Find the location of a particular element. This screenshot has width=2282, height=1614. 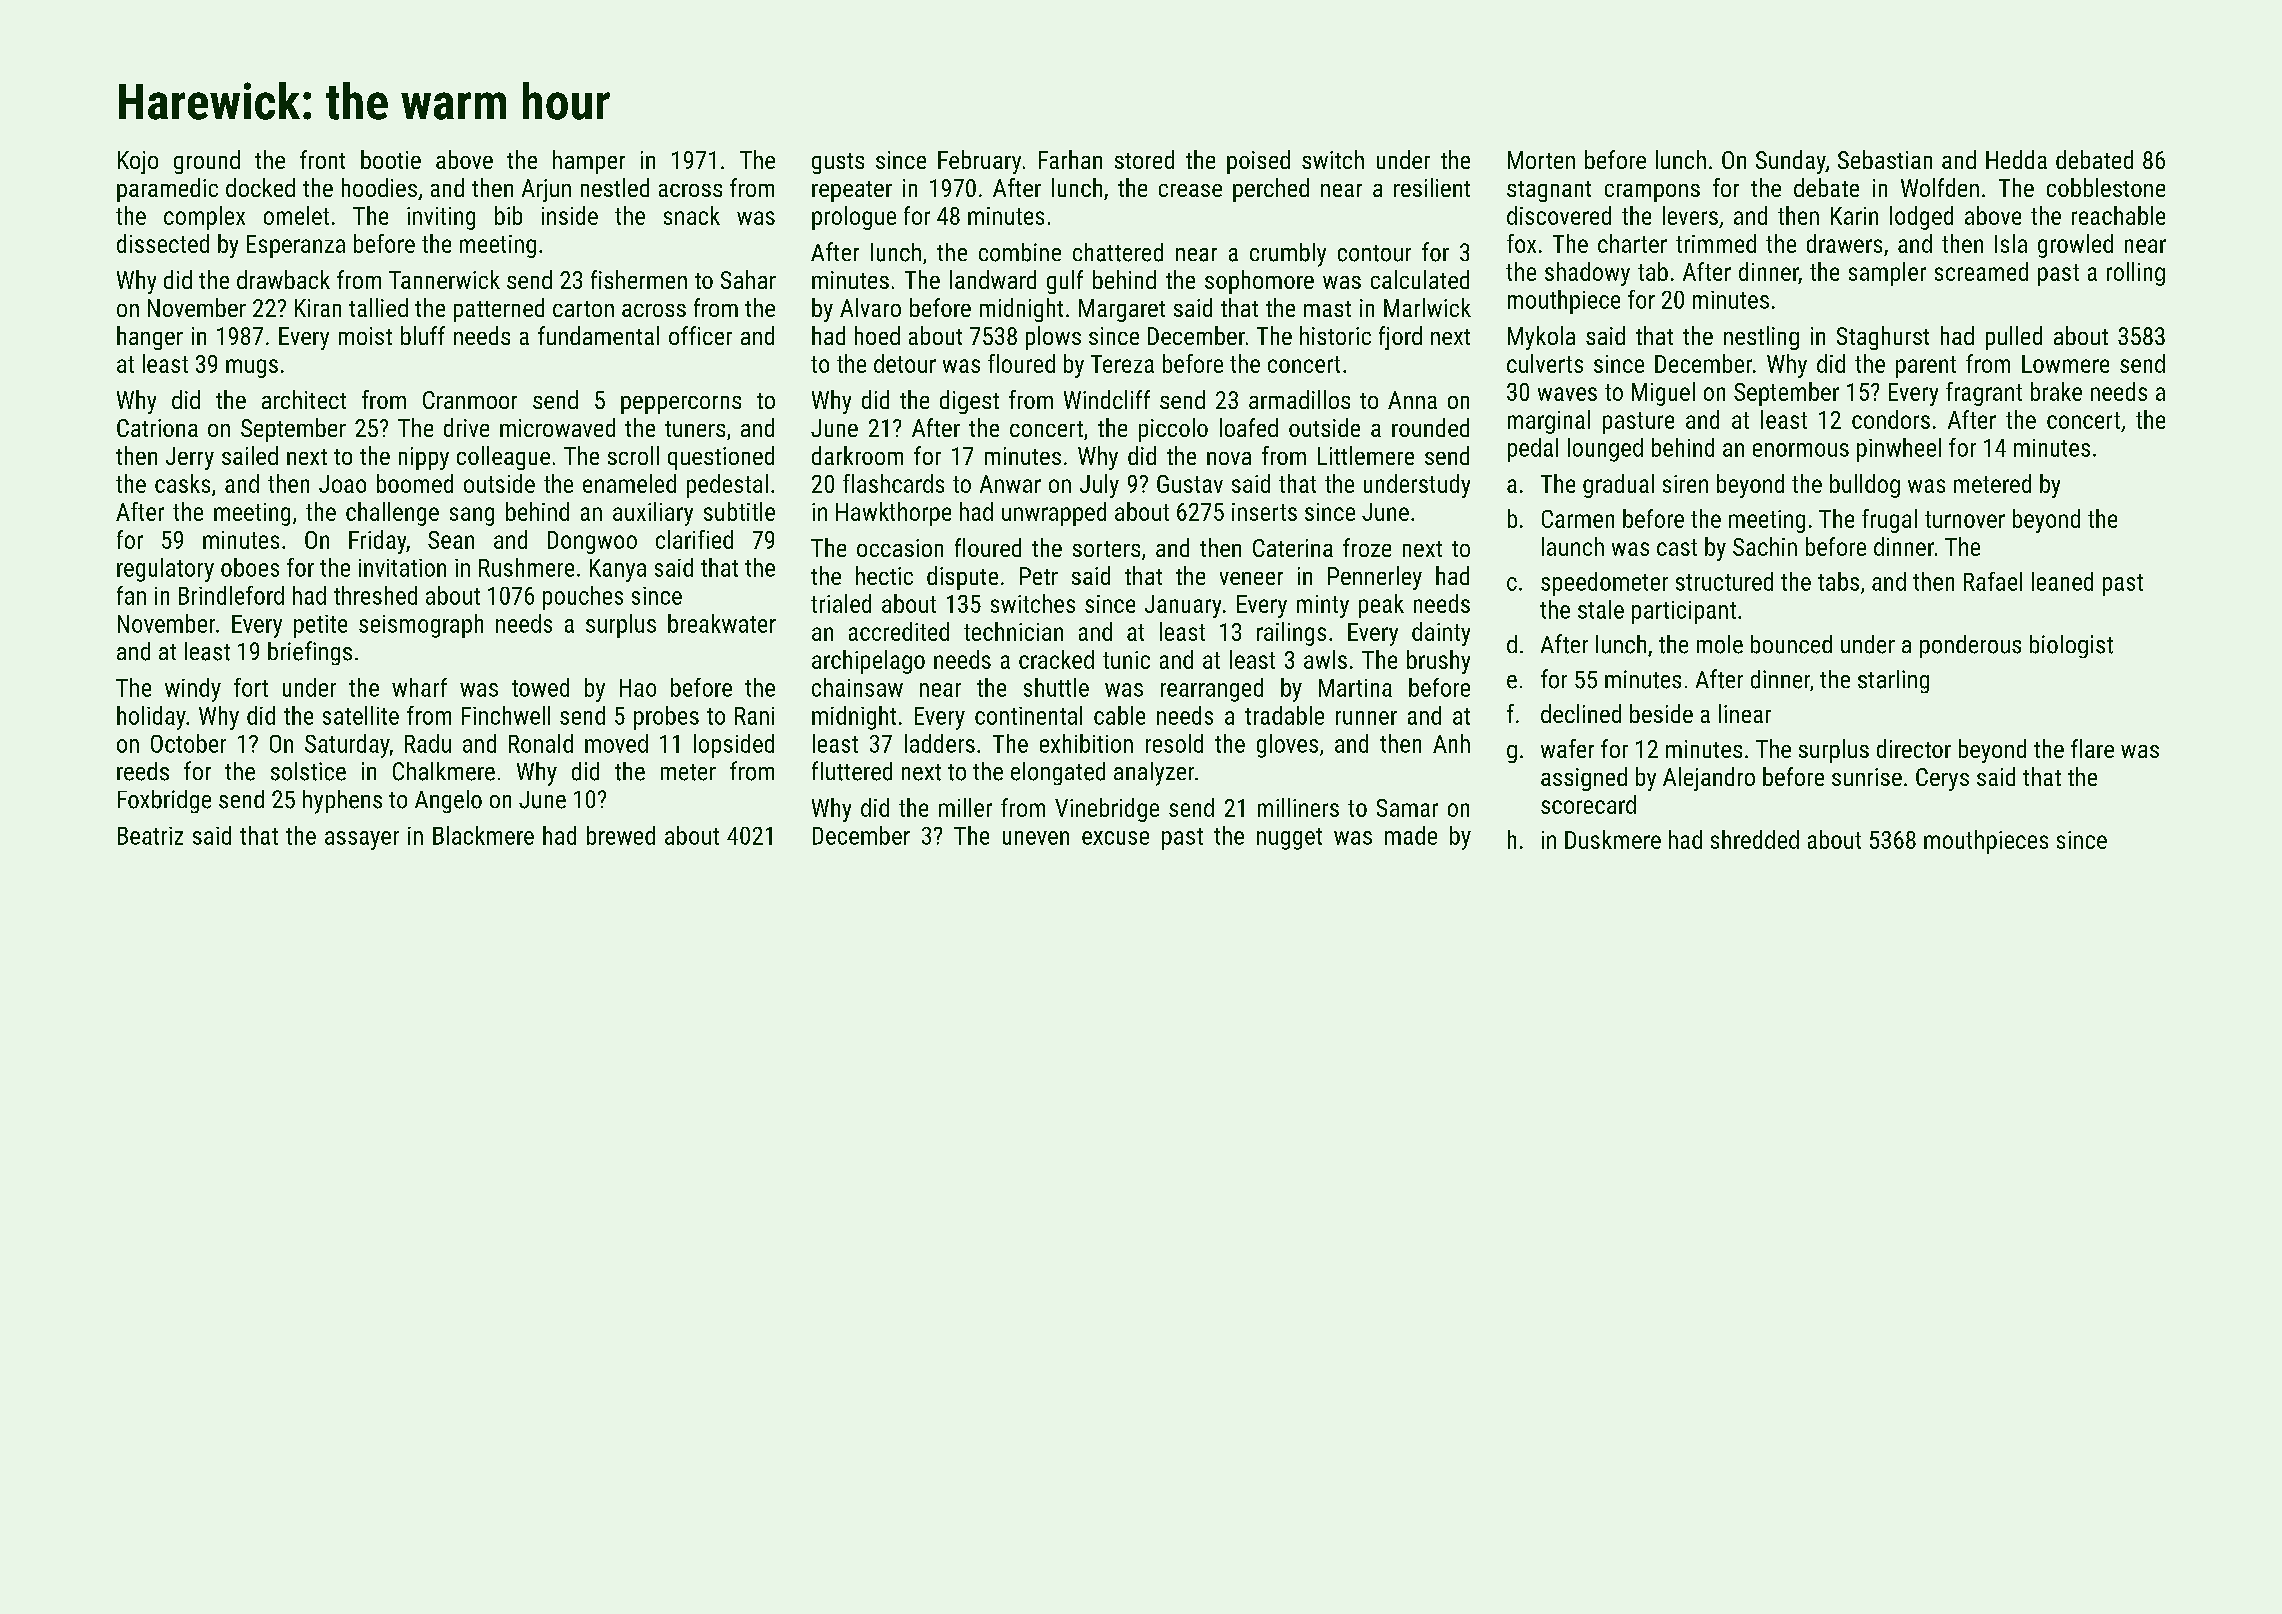

excuse is located at coordinates (1115, 838).
